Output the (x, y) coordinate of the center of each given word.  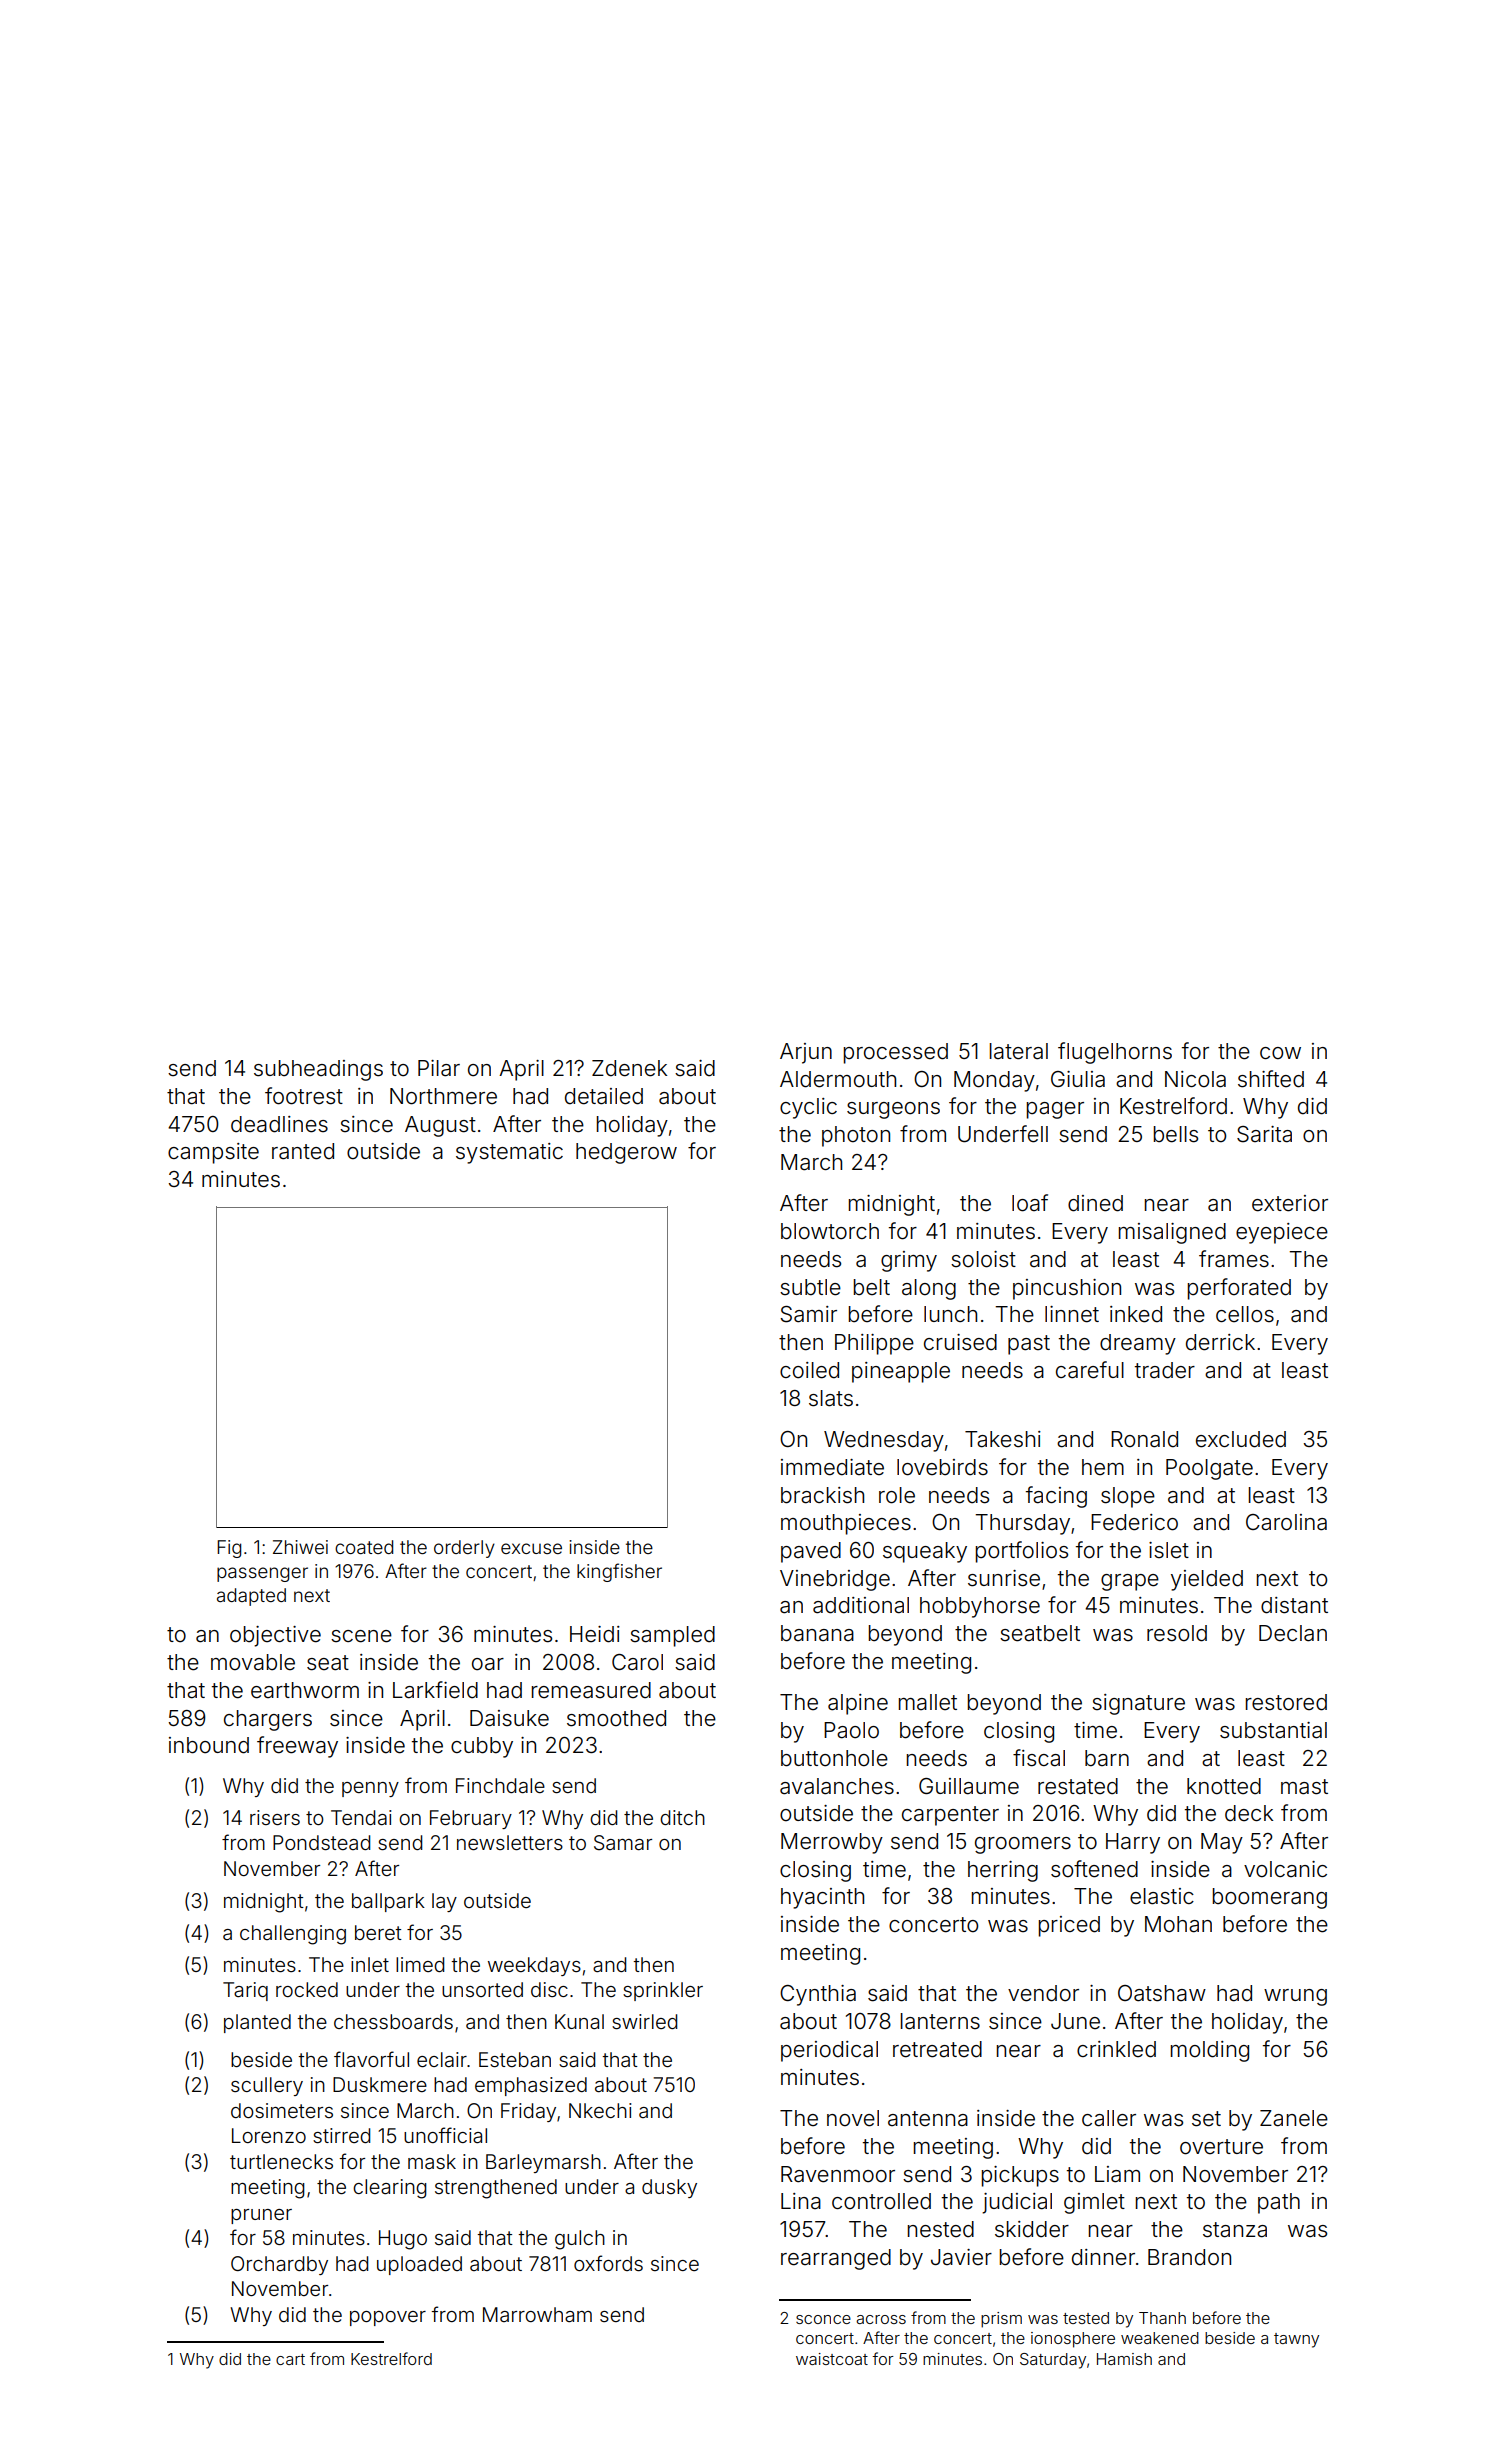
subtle (810, 1287)
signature (1138, 1704)
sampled (672, 1636)
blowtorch (830, 1231)
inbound (209, 1745)
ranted (303, 1151)
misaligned (1172, 1233)
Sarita (1264, 1134)
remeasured (591, 1690)
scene (361, 1636)
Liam (1117, 2174)
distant (1294, 1605)
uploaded (419, 2265)
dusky (669, 2188)
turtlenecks (281, 2161)
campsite (213, 1153)
